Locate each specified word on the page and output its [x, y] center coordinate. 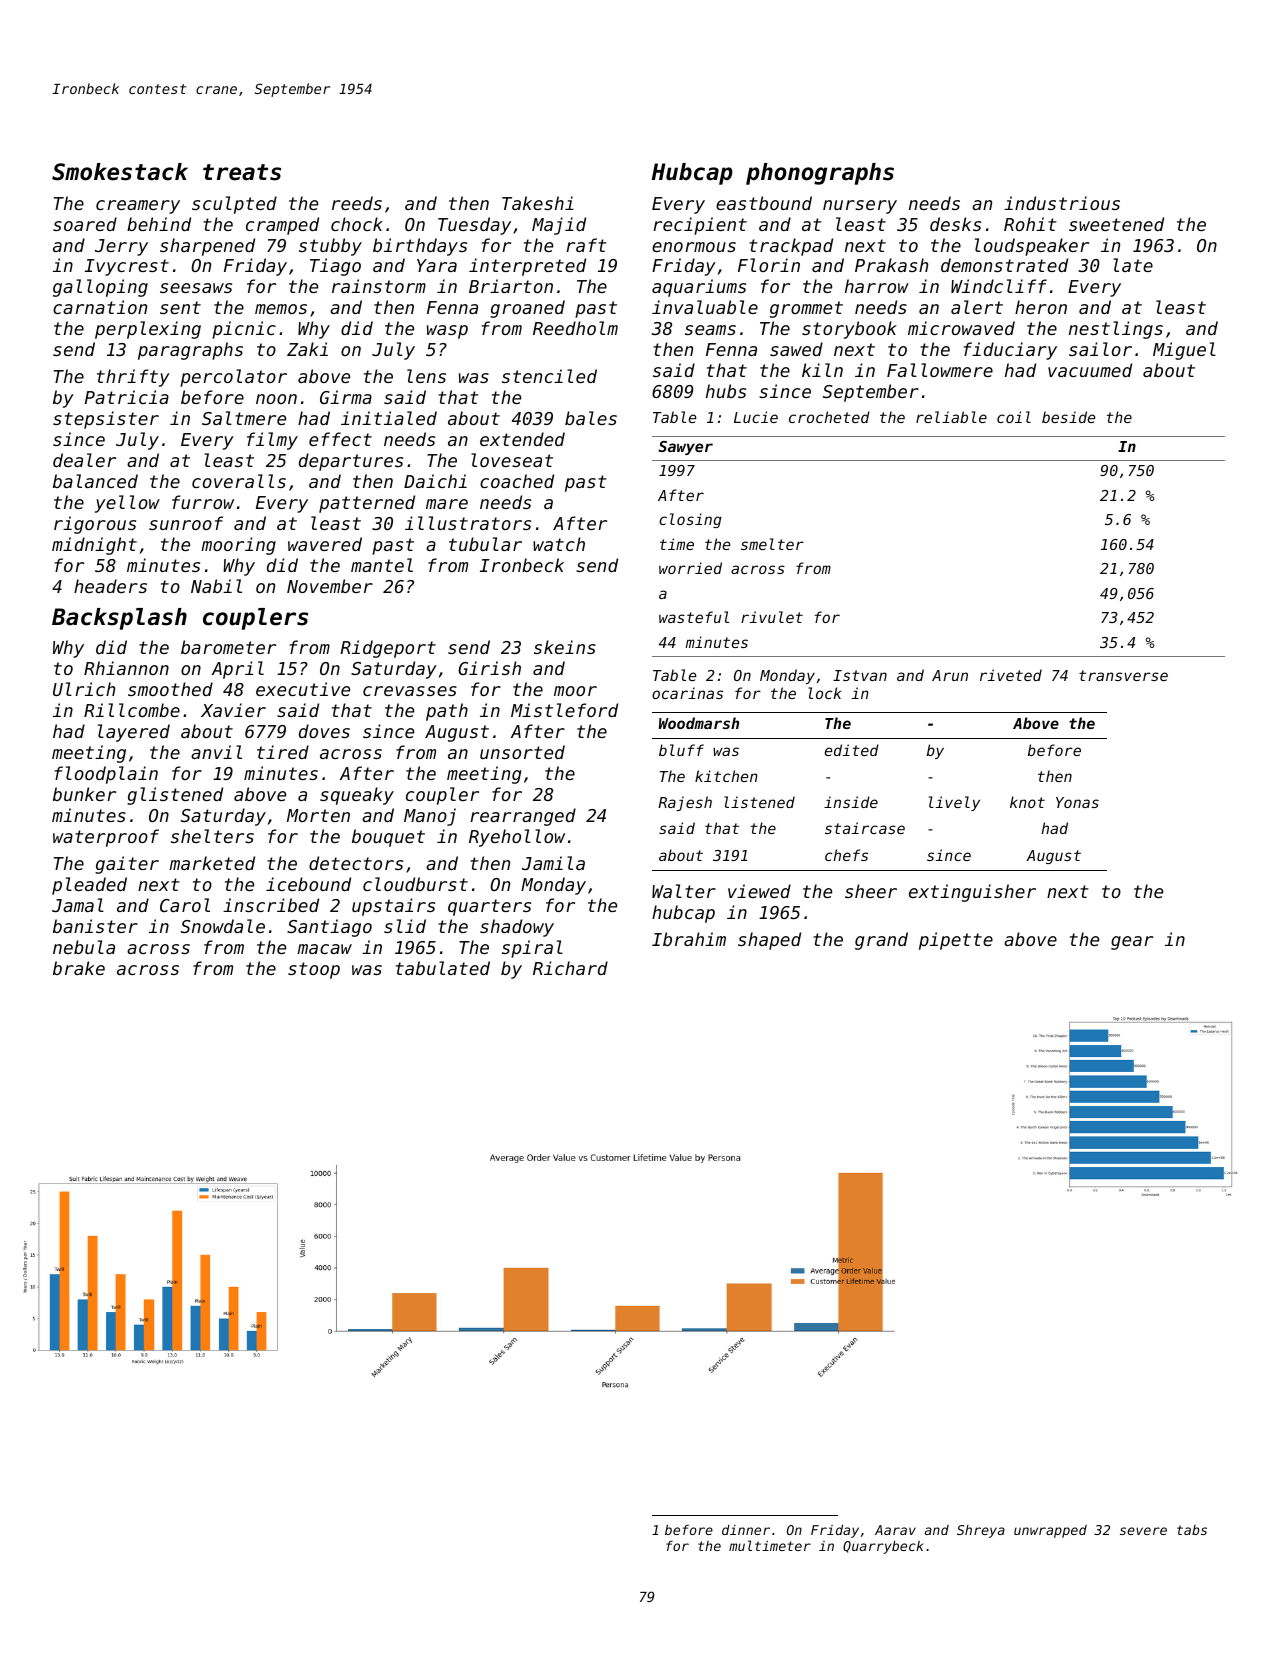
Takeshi [538, 203]
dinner [746, 1530]
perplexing [148, 330]
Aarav [895, 1530]
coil [1014, 417]
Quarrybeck [883, 1547]
